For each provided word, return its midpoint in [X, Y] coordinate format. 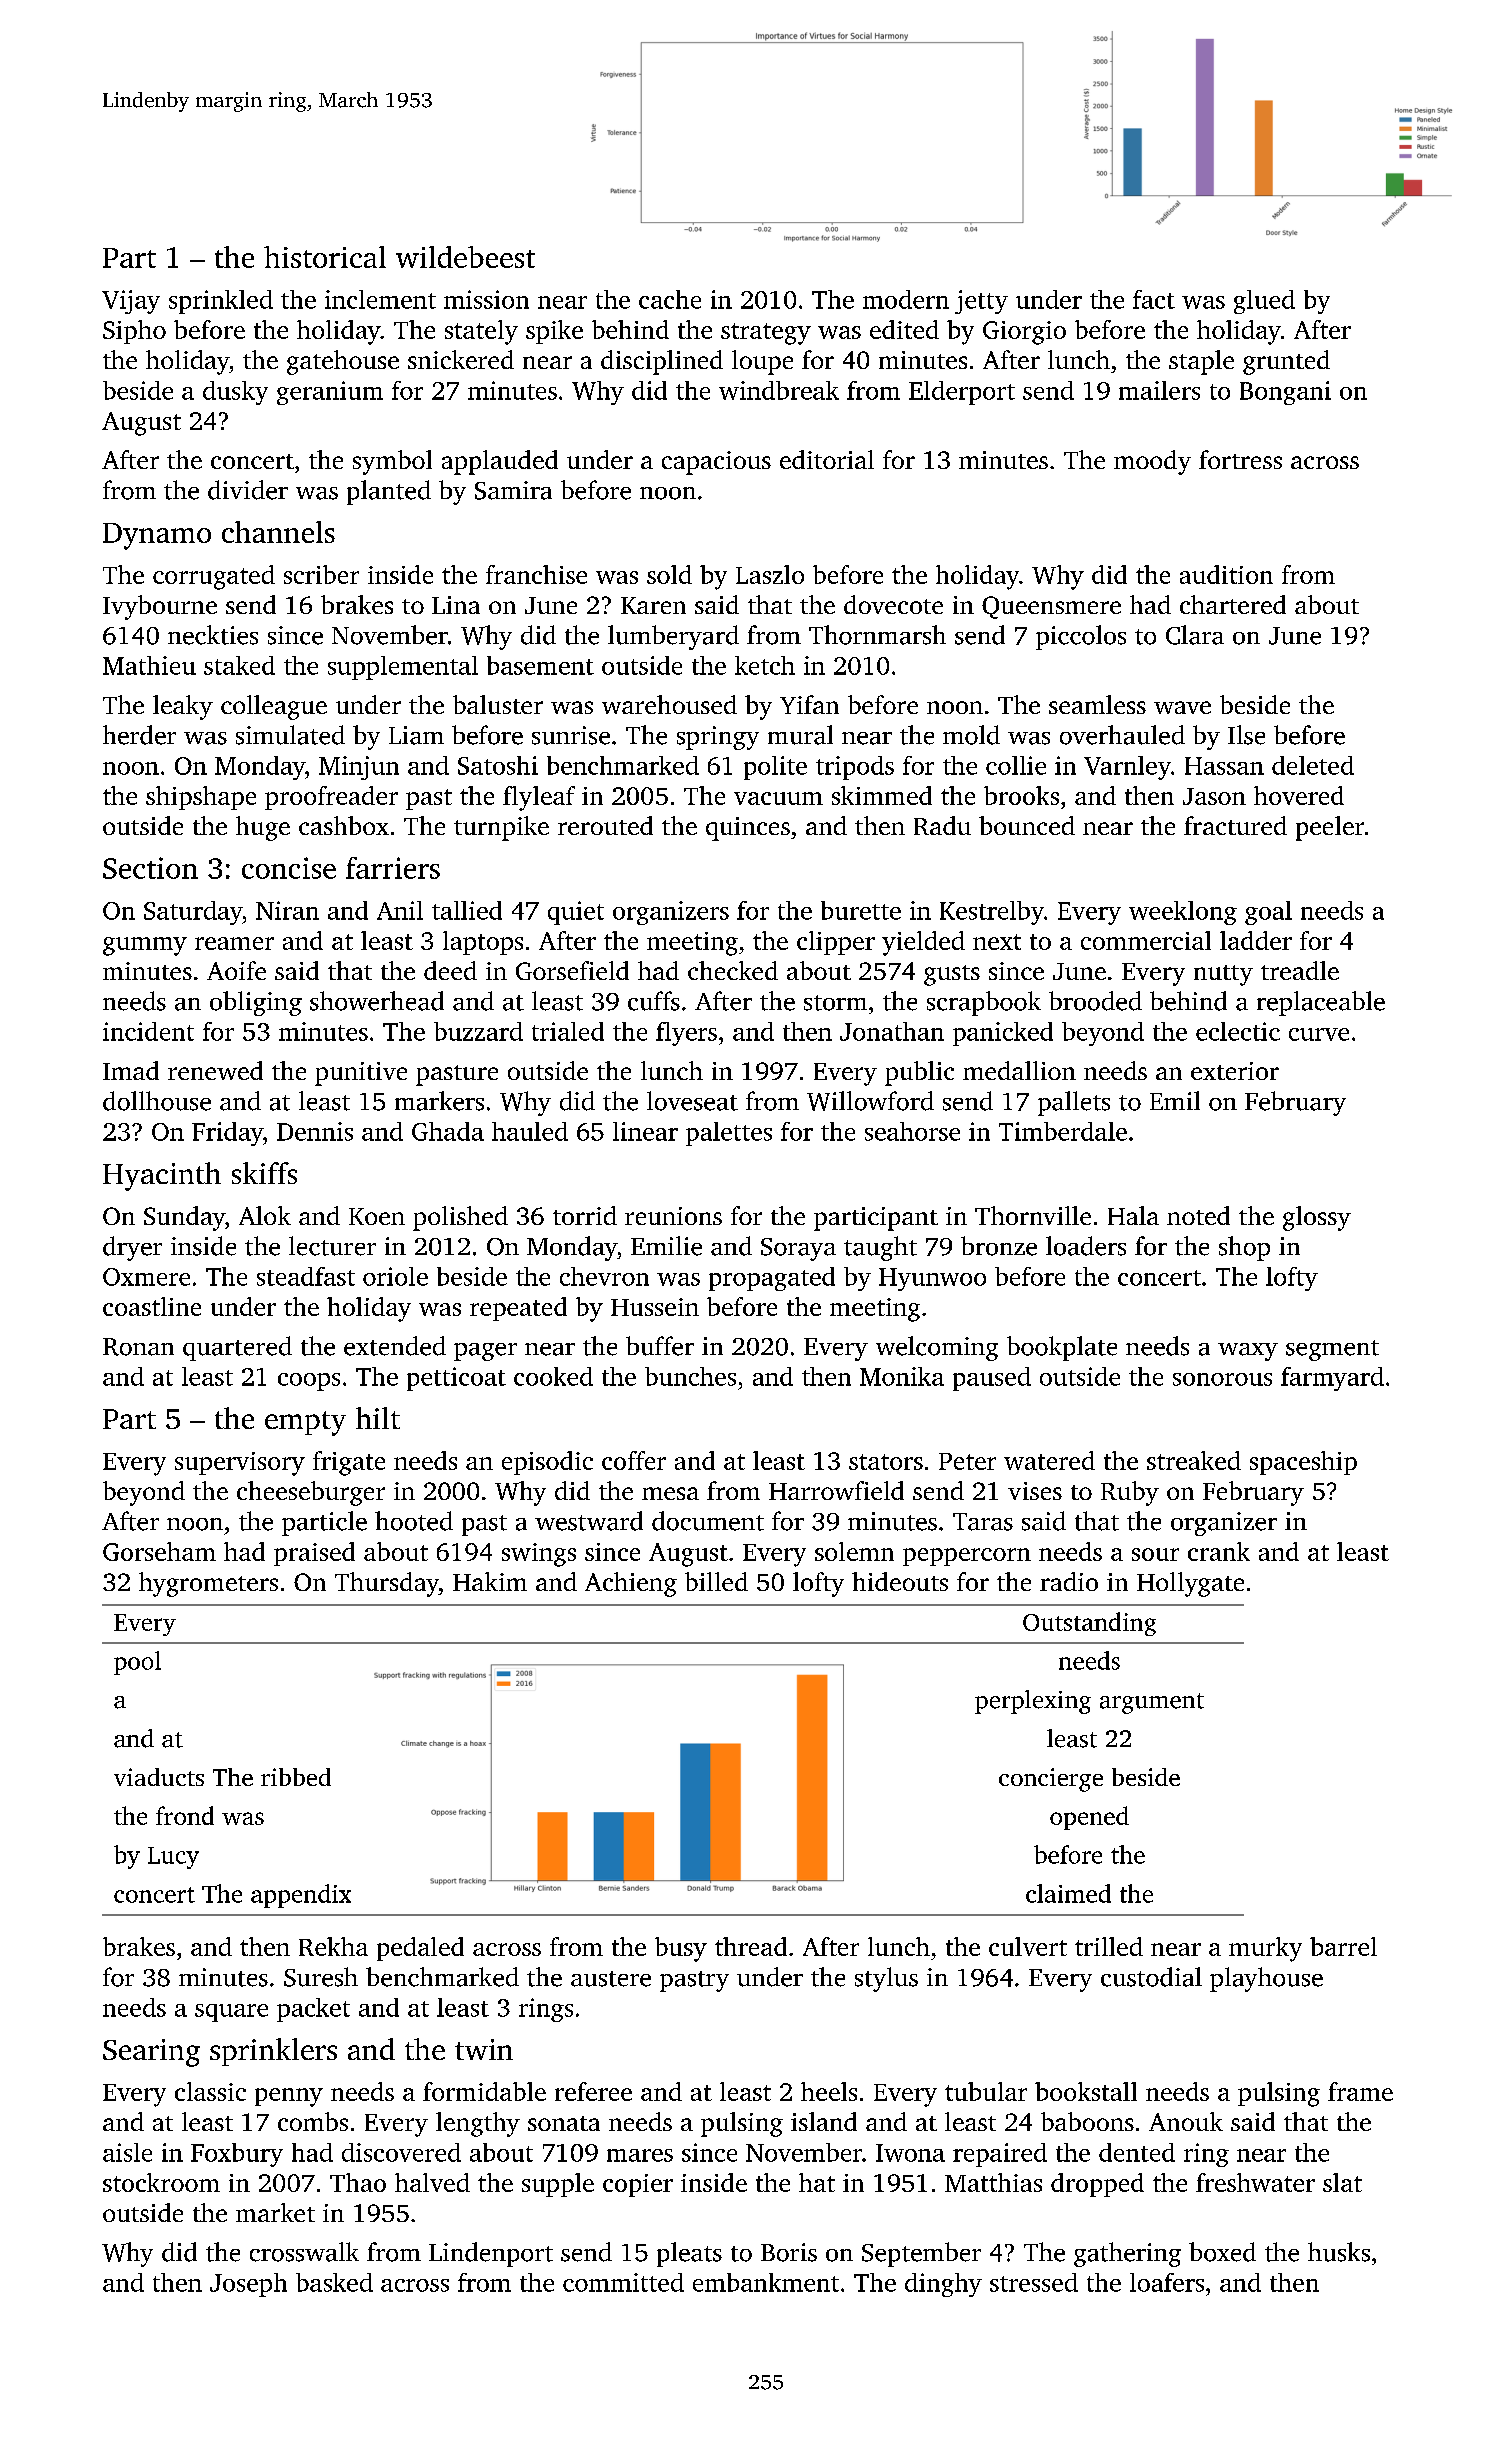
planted [389, 492]
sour [1155, 1554]
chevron [604, 1276]
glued [1264, 302]
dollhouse [157, 1101]
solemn [854, 1551]
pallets [1074, 1103]
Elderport [962, 393]
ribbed [296, 1777]
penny [289, 2097]
